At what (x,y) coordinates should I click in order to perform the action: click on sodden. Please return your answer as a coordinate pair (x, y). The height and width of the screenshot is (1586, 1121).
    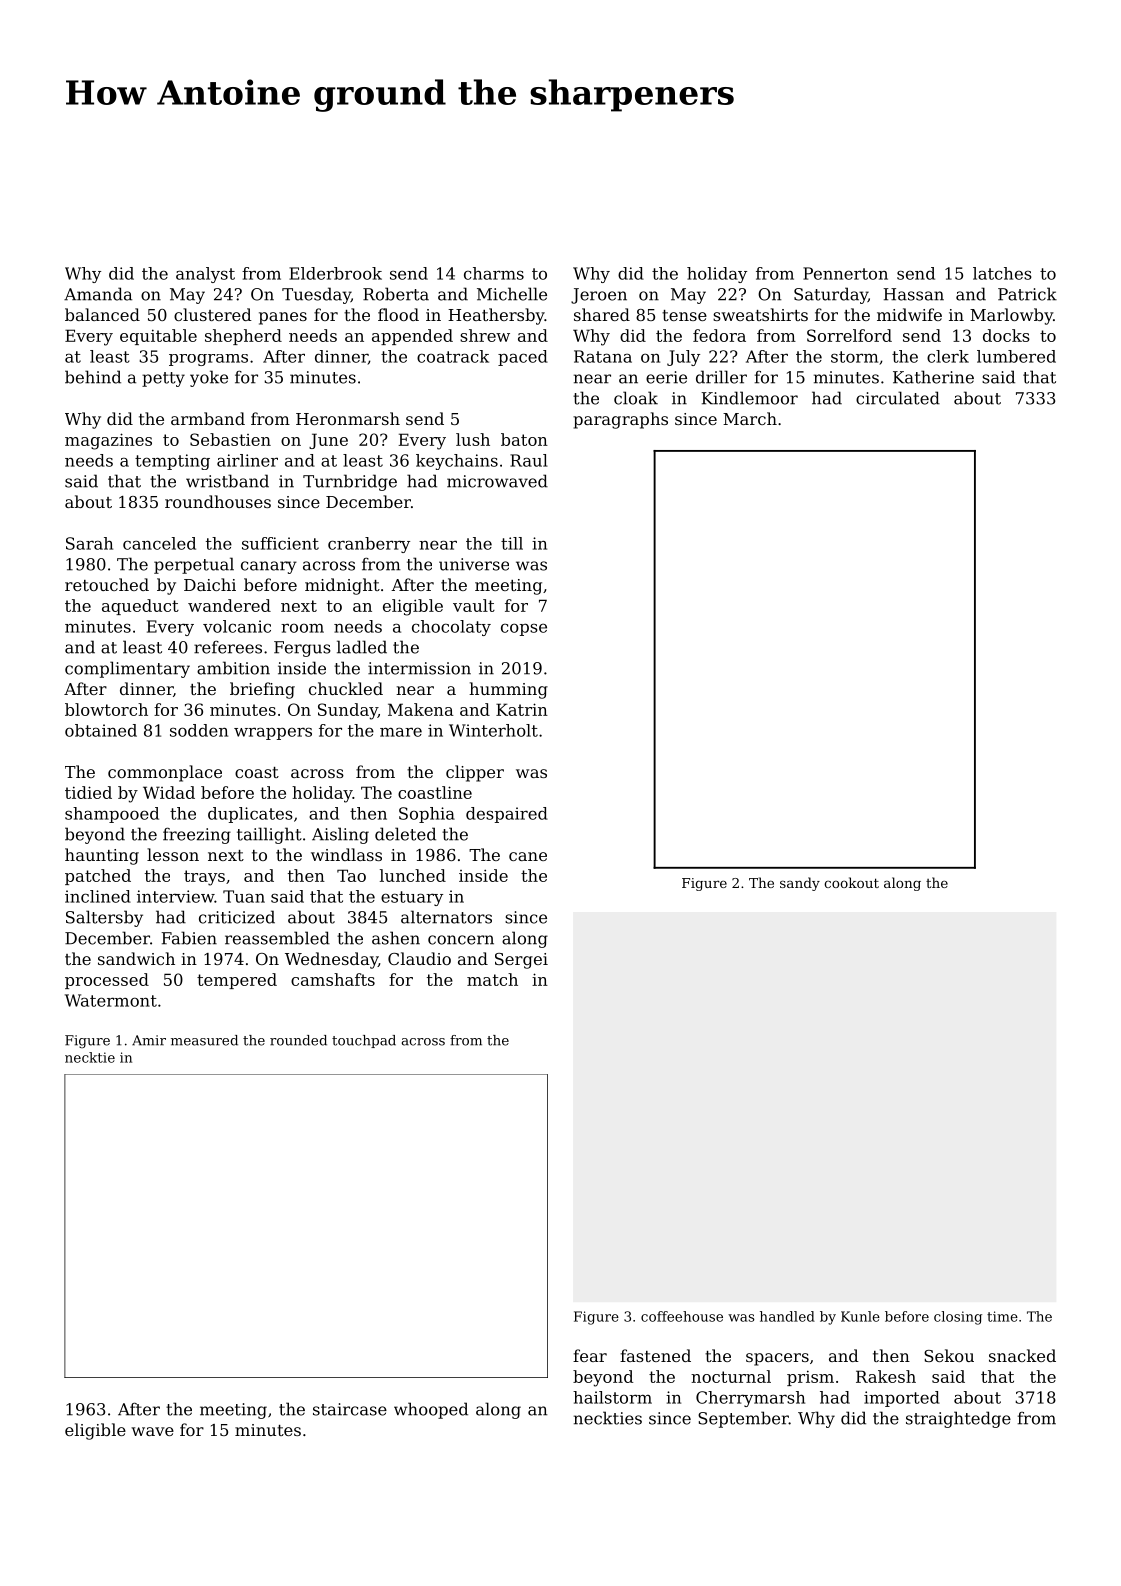
    Looking at the image, I should click on (199, 730).
